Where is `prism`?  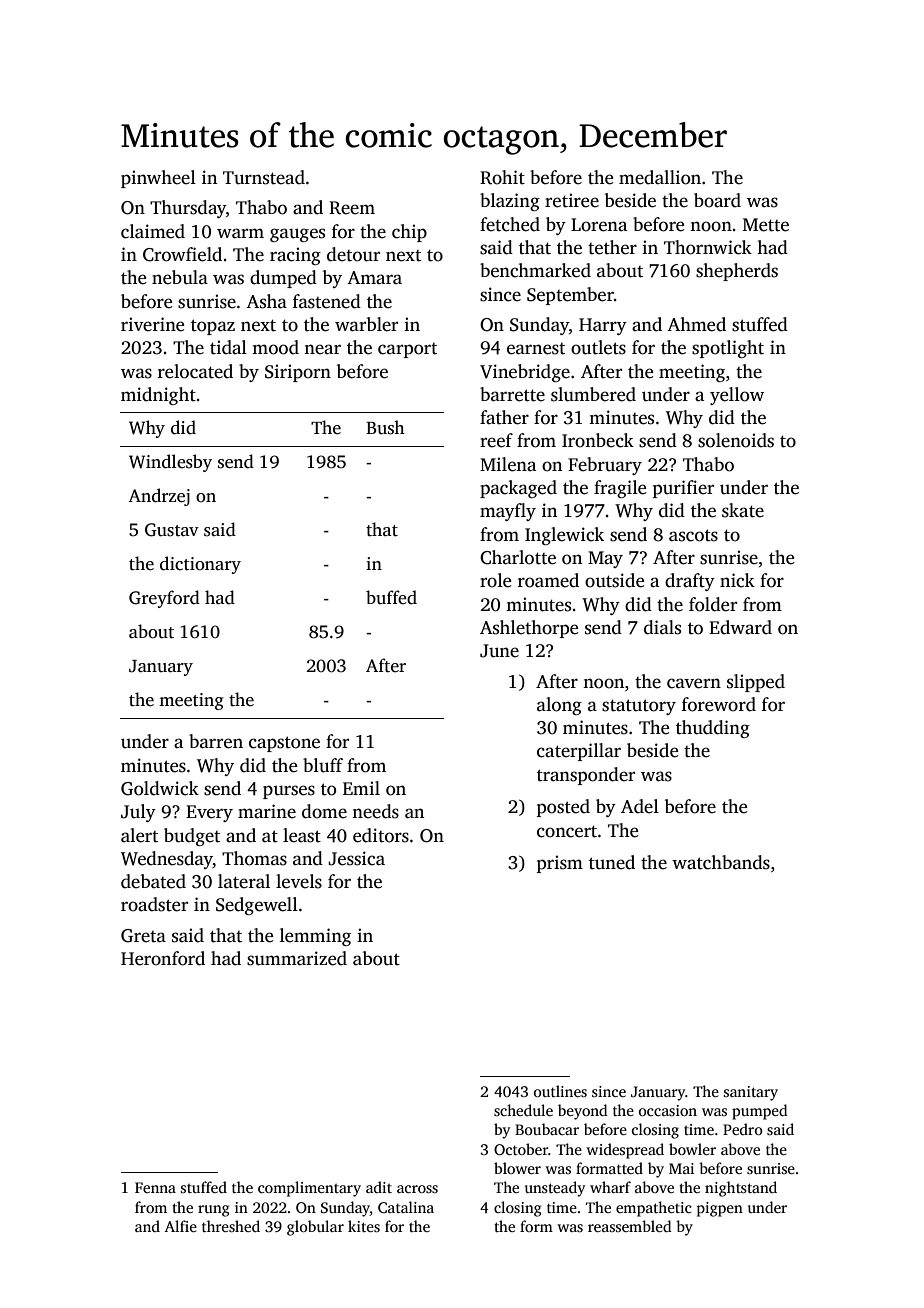
prism is located at coordinates (560, 864).
